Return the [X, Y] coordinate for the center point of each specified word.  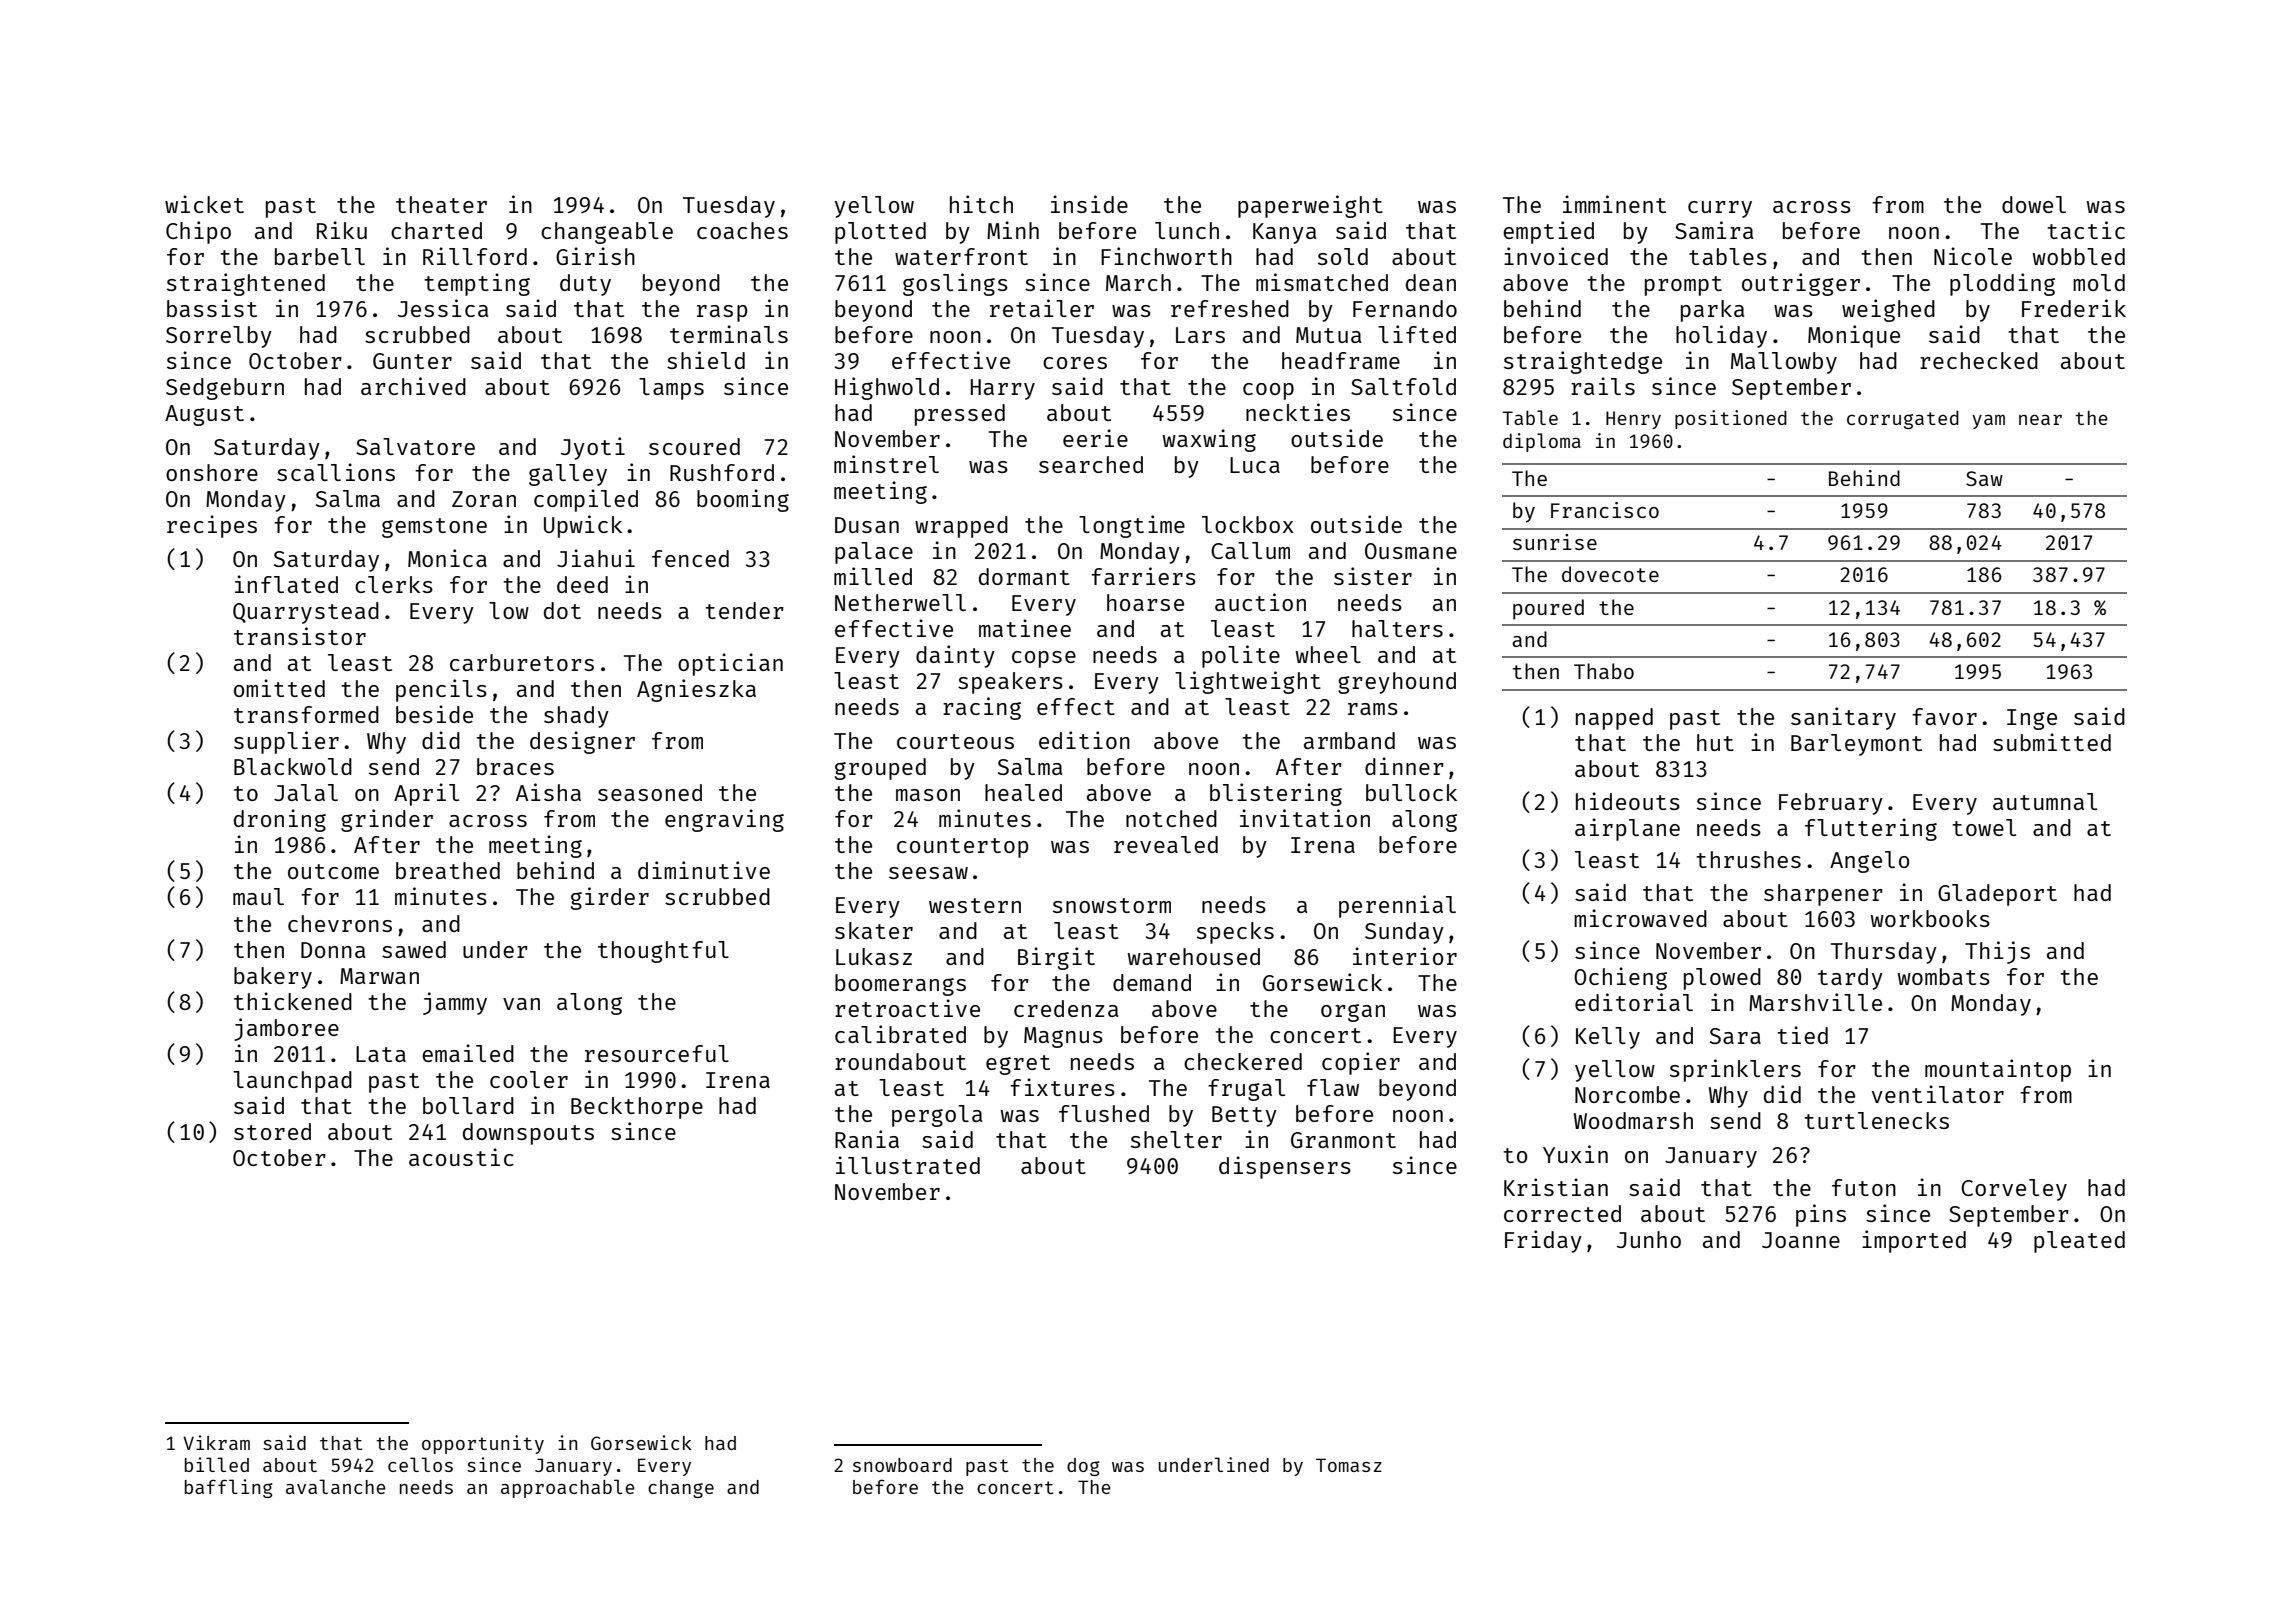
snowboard [902, 1465]
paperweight [1310, 206]
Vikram [216, 1442]
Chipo [198, 232]
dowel [2034, 204]
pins [1821, 1215]
